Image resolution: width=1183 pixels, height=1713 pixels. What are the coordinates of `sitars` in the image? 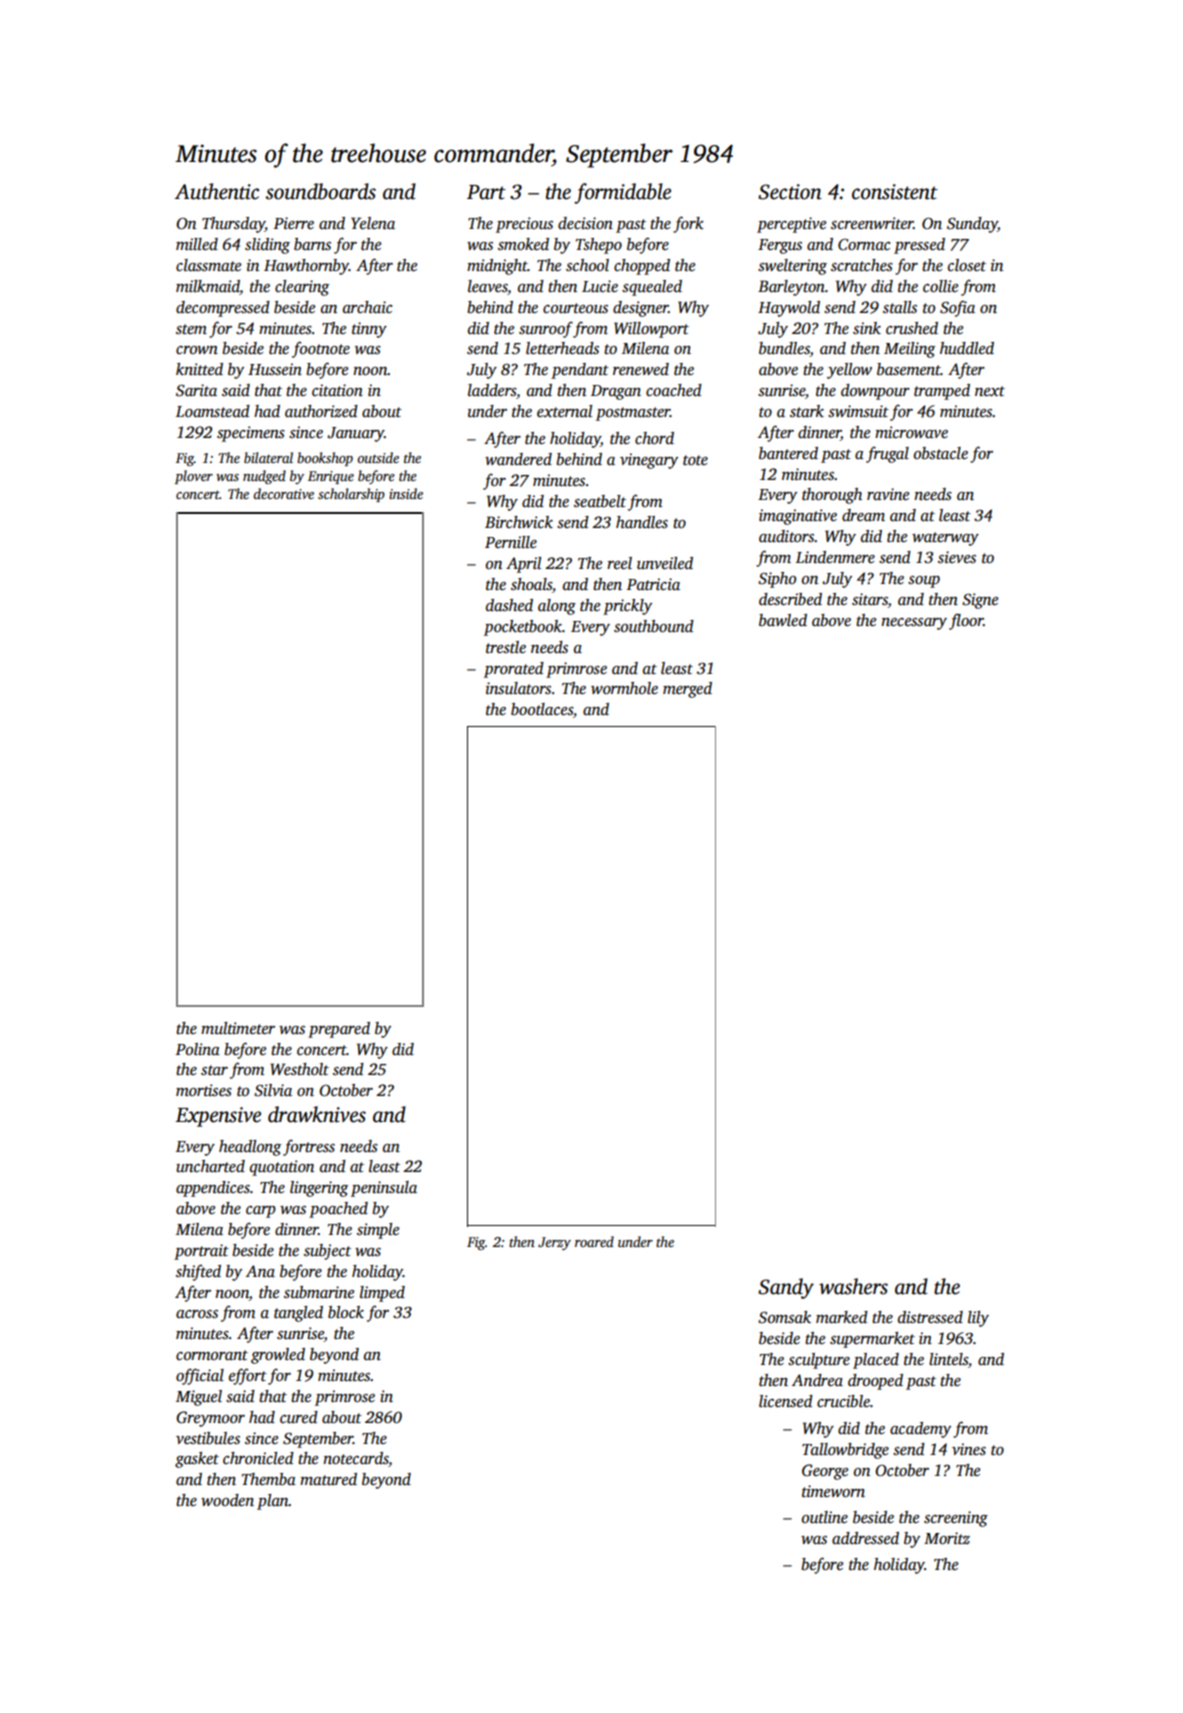 It's located at (870, 599).
